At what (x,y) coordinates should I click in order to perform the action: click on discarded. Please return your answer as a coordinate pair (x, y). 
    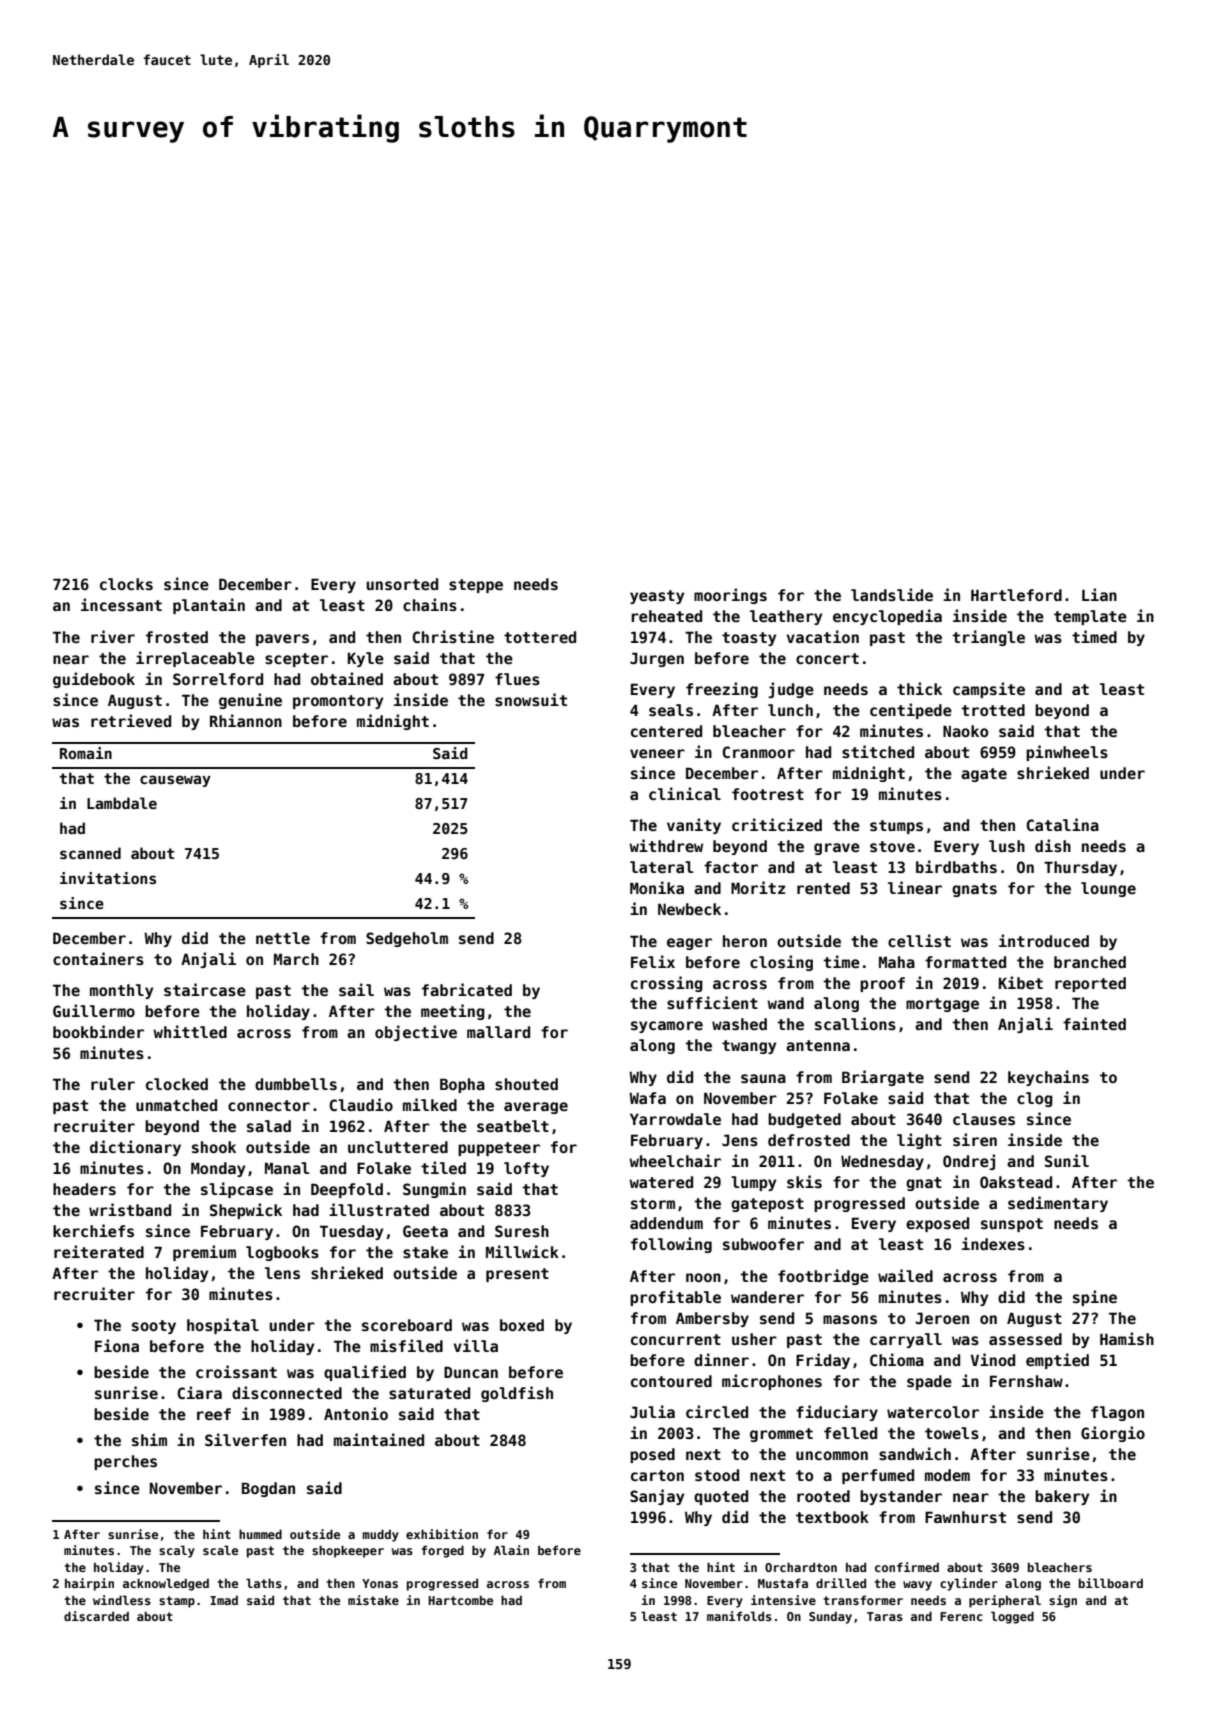
    Looking at the image, I should click on (96, 1616).
